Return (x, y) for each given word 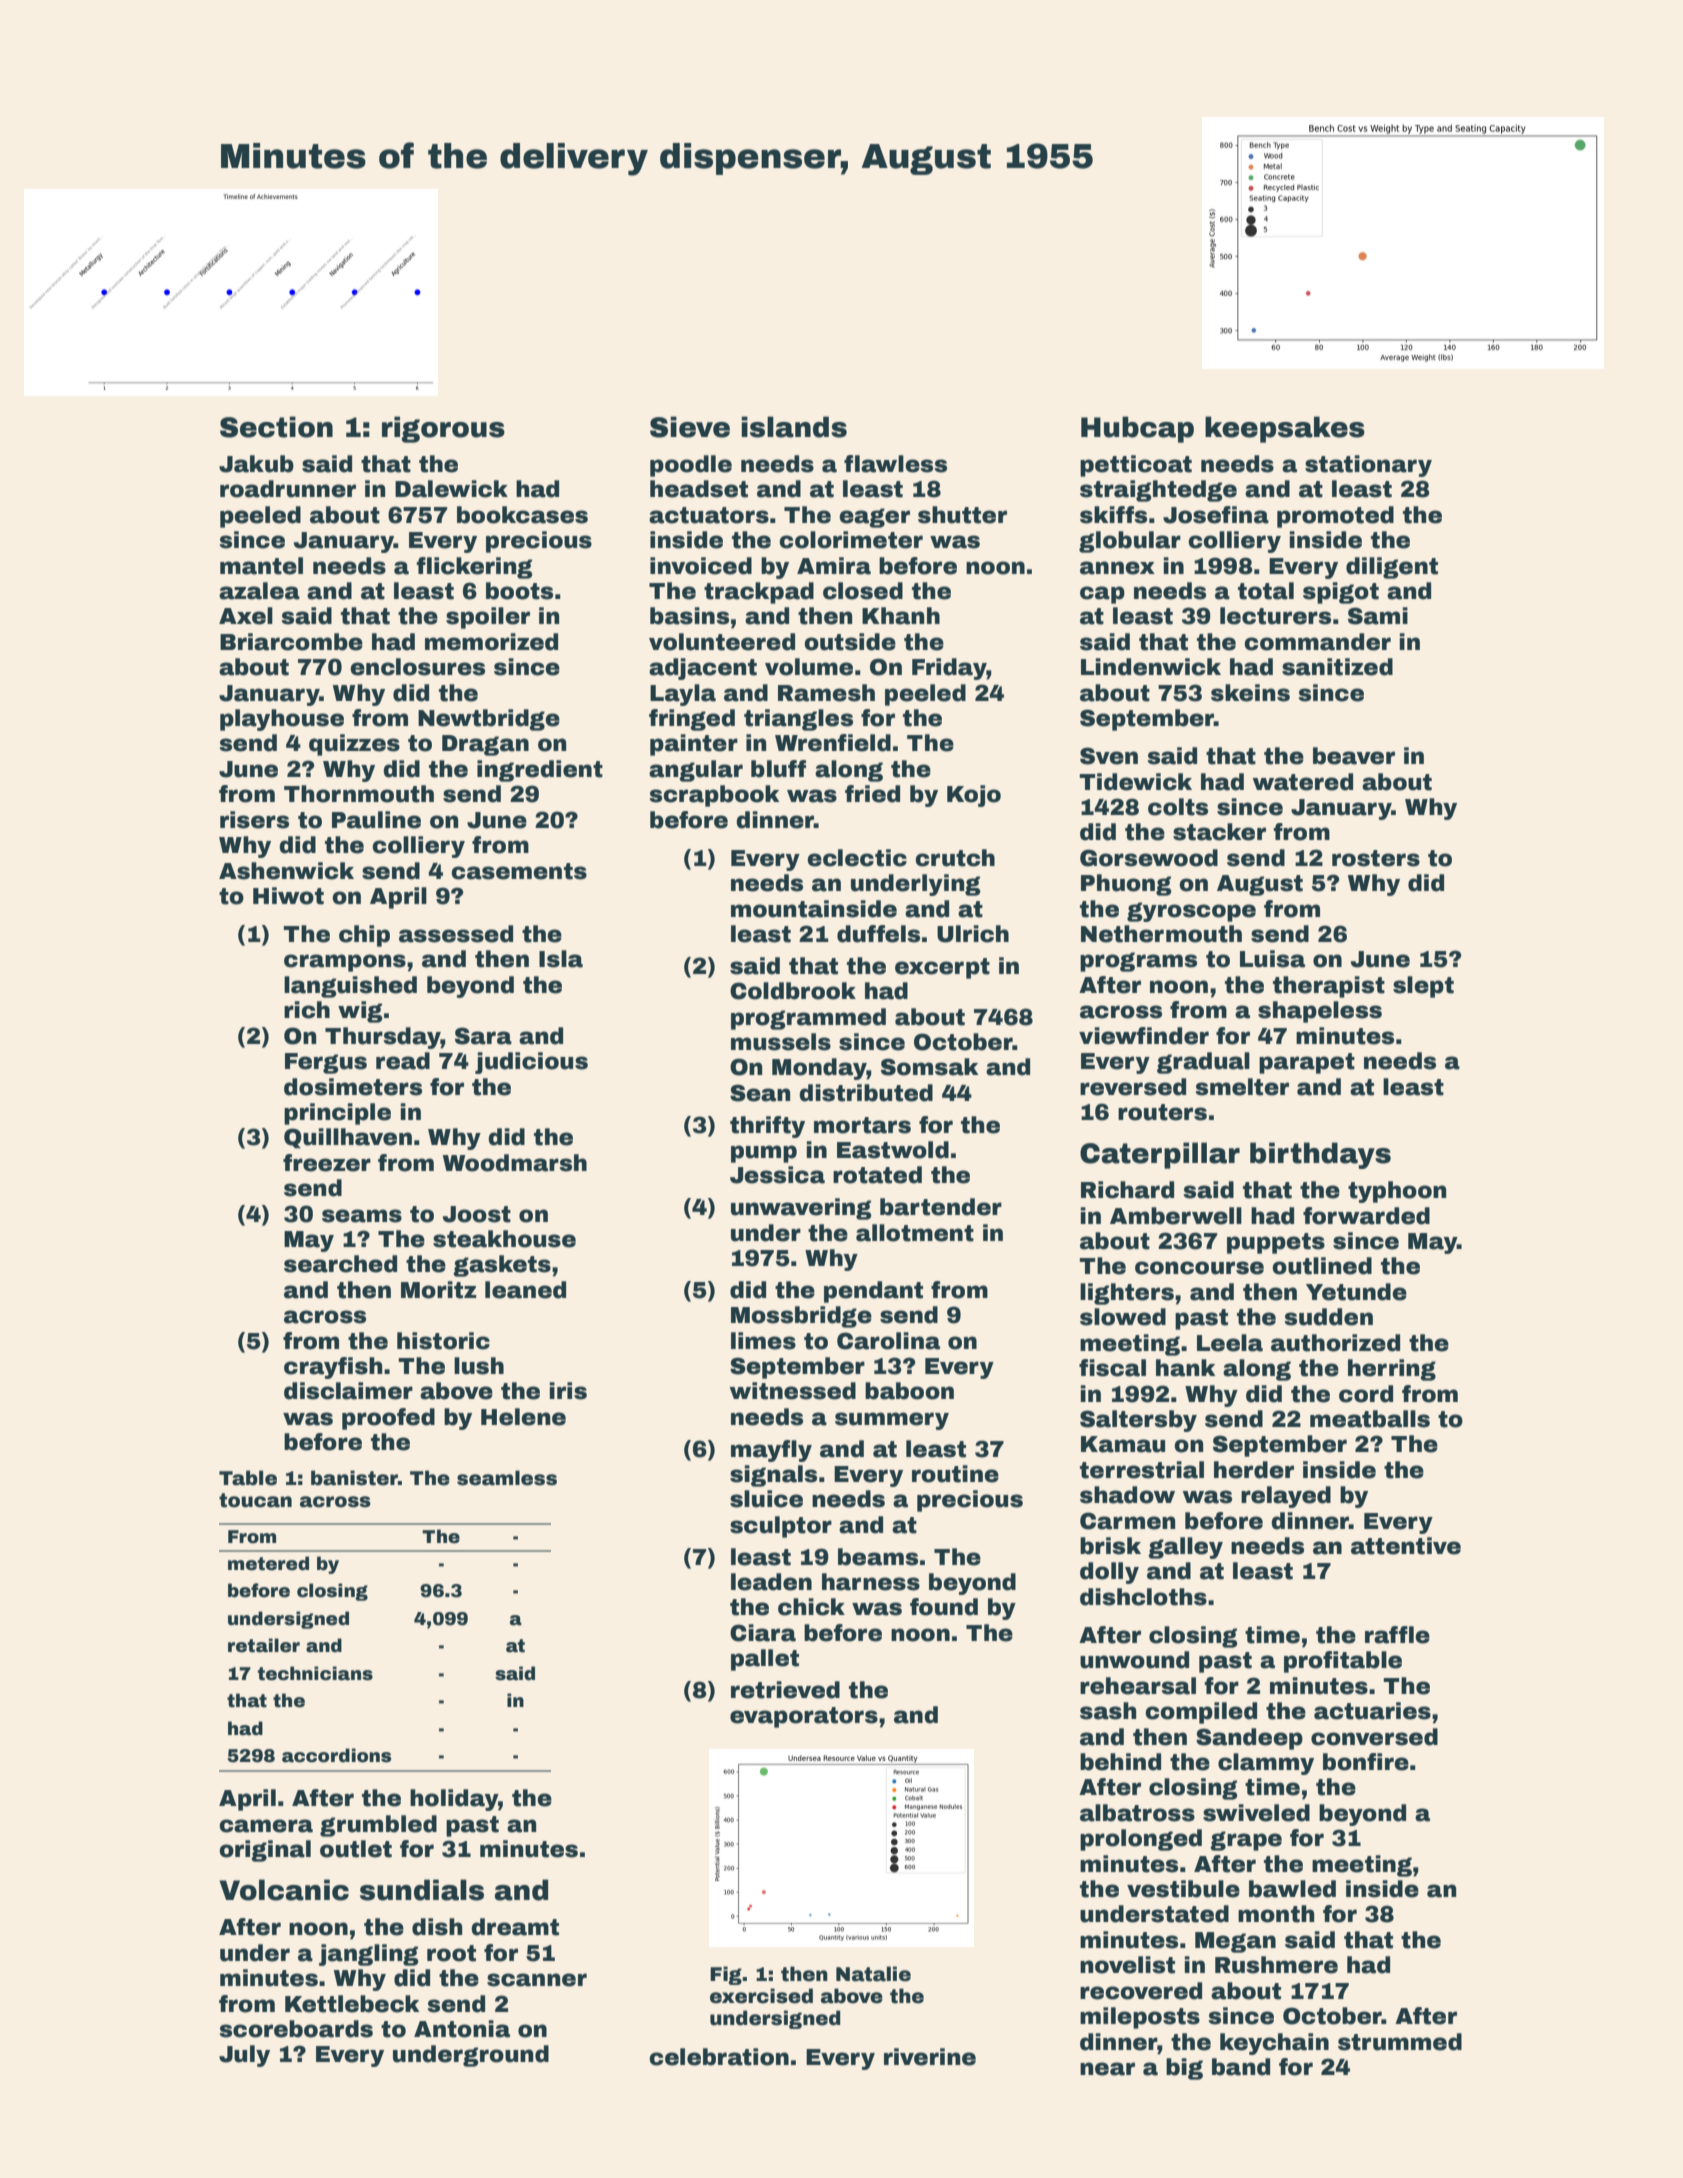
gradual (1203, 1063)
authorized (1335, 1343)
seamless (507, 1478)
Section (276, 427)
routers (1162, 1112)
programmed (808, 1019)
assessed (456, 934)
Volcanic (284, 1890)
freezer (327, 1163)
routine (955, 1474)
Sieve (690, 427)
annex (1117, 568)
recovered (1141, 1991)
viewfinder (1144, 1036)
